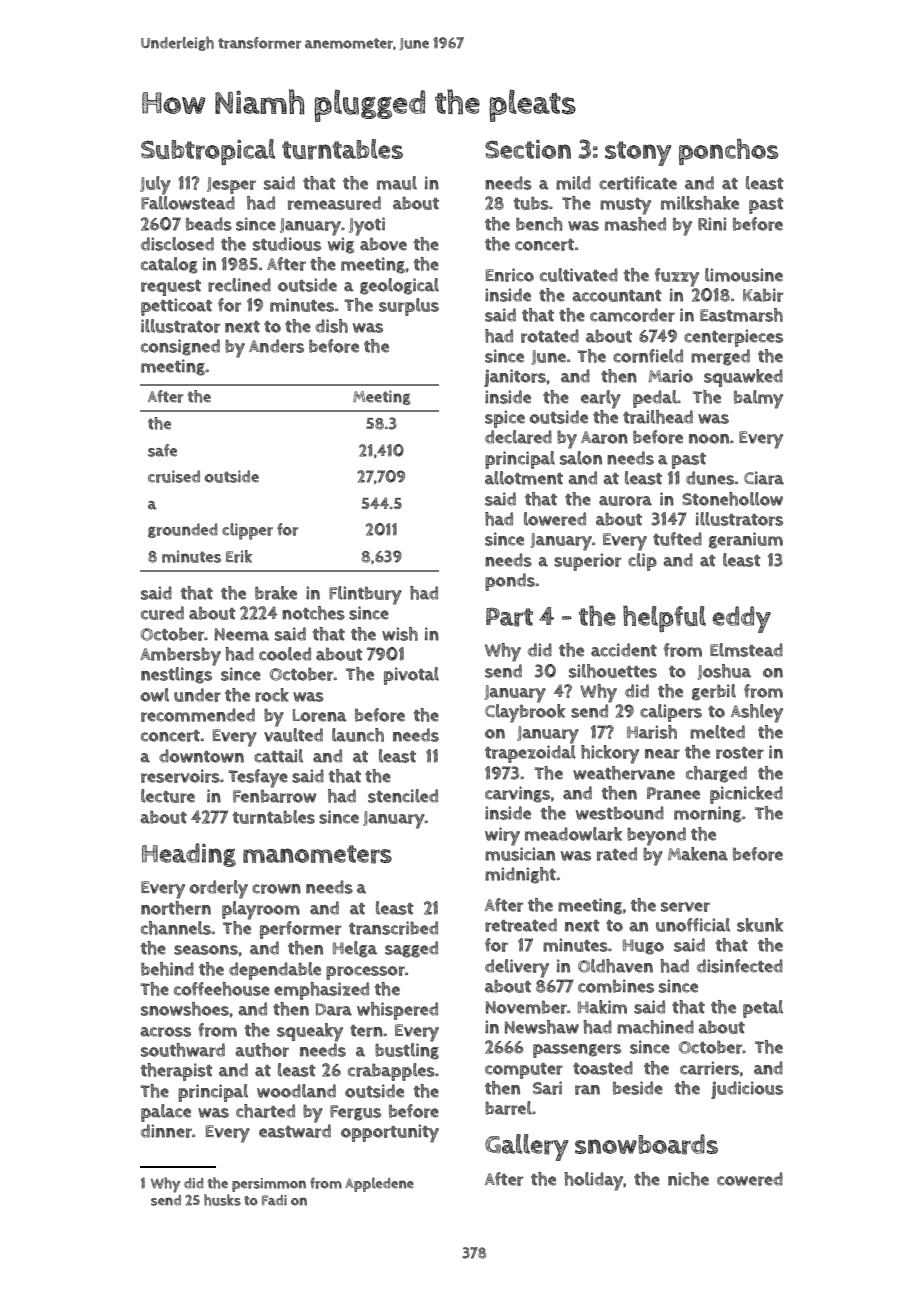 The height and width of the page is (1311, 924). I want to click on stony, so click(638, 153).
